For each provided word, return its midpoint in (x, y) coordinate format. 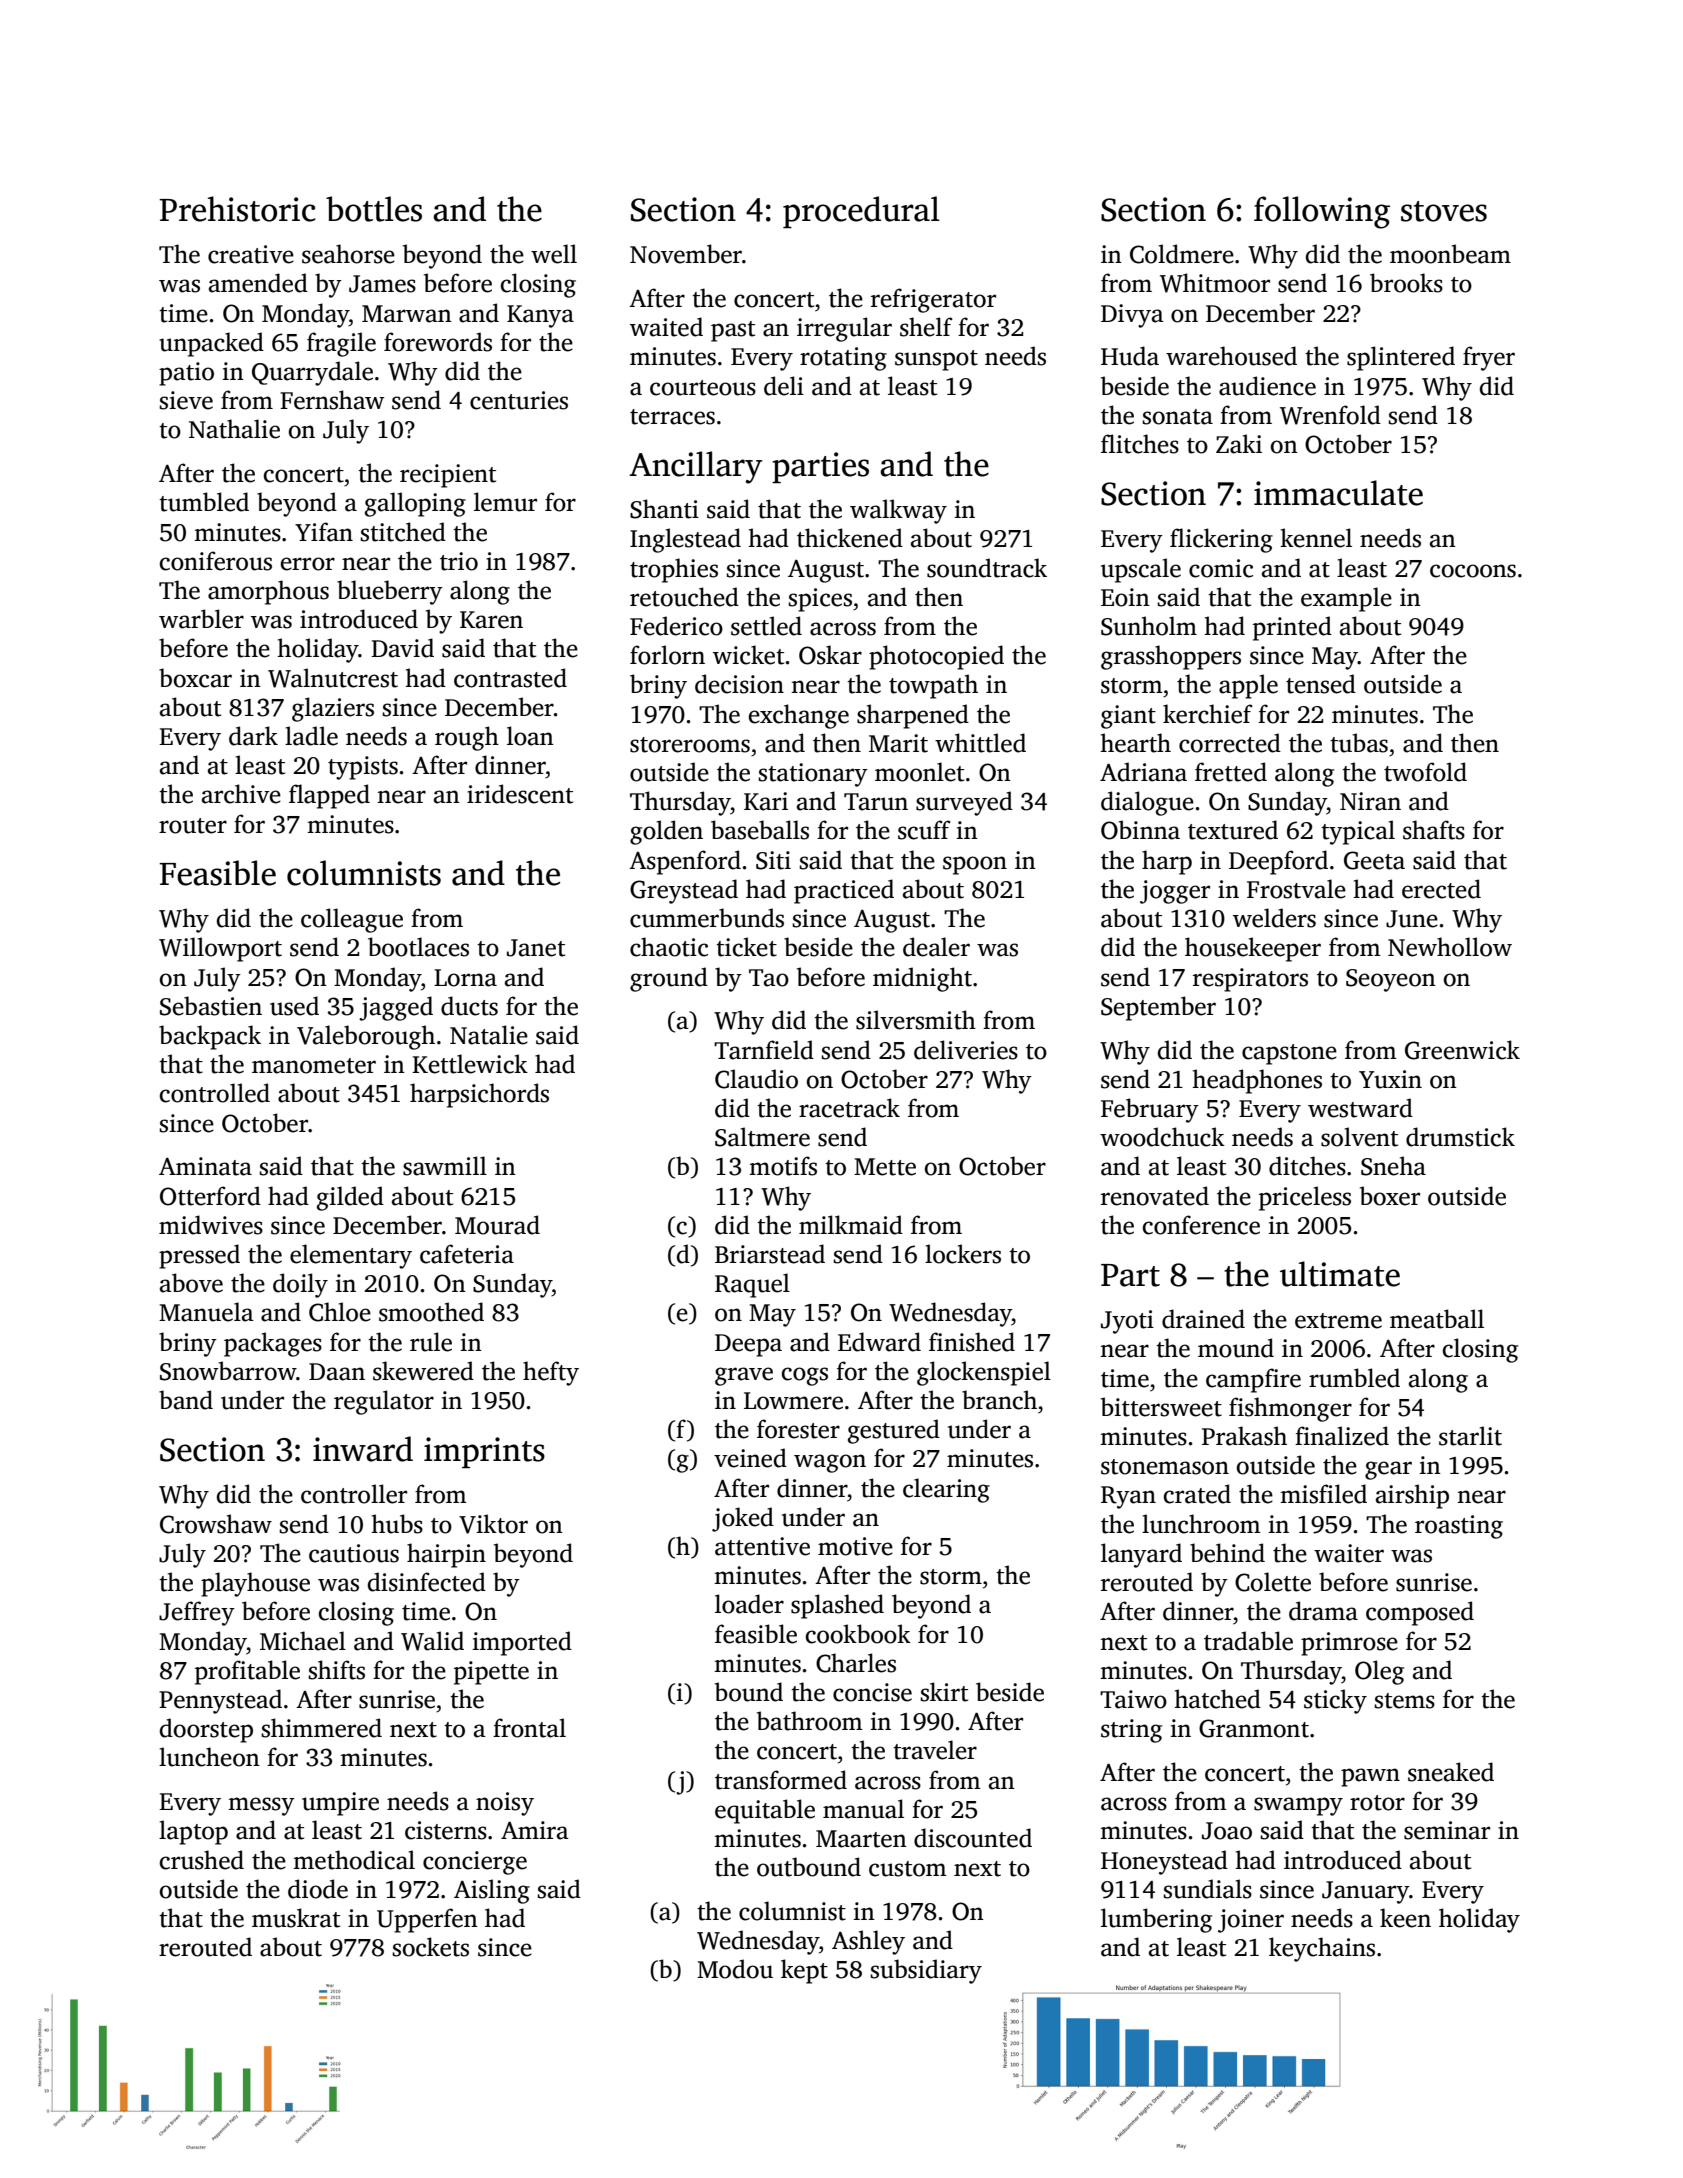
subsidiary (926, 1971)
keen (1405, 1918)
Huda (1130, 356)
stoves (1444, 211)
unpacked (211, 344)
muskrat (296, 1918)
